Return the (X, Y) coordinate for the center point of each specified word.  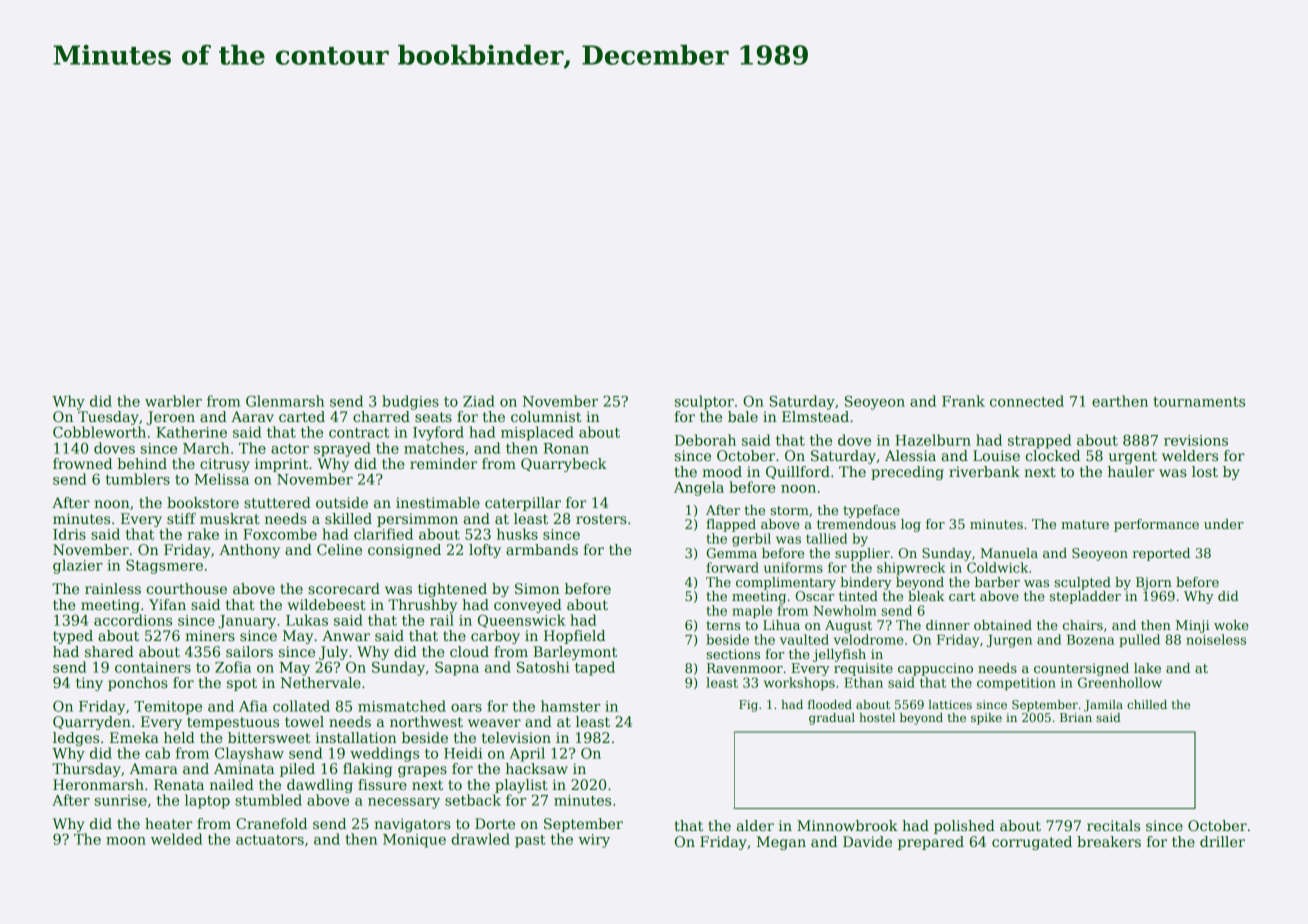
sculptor (704, 402)
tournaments (1199, 402)
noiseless (1216, 639)
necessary (404, 803)
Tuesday (108, 418)
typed (73, 637)
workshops (799, 683)
